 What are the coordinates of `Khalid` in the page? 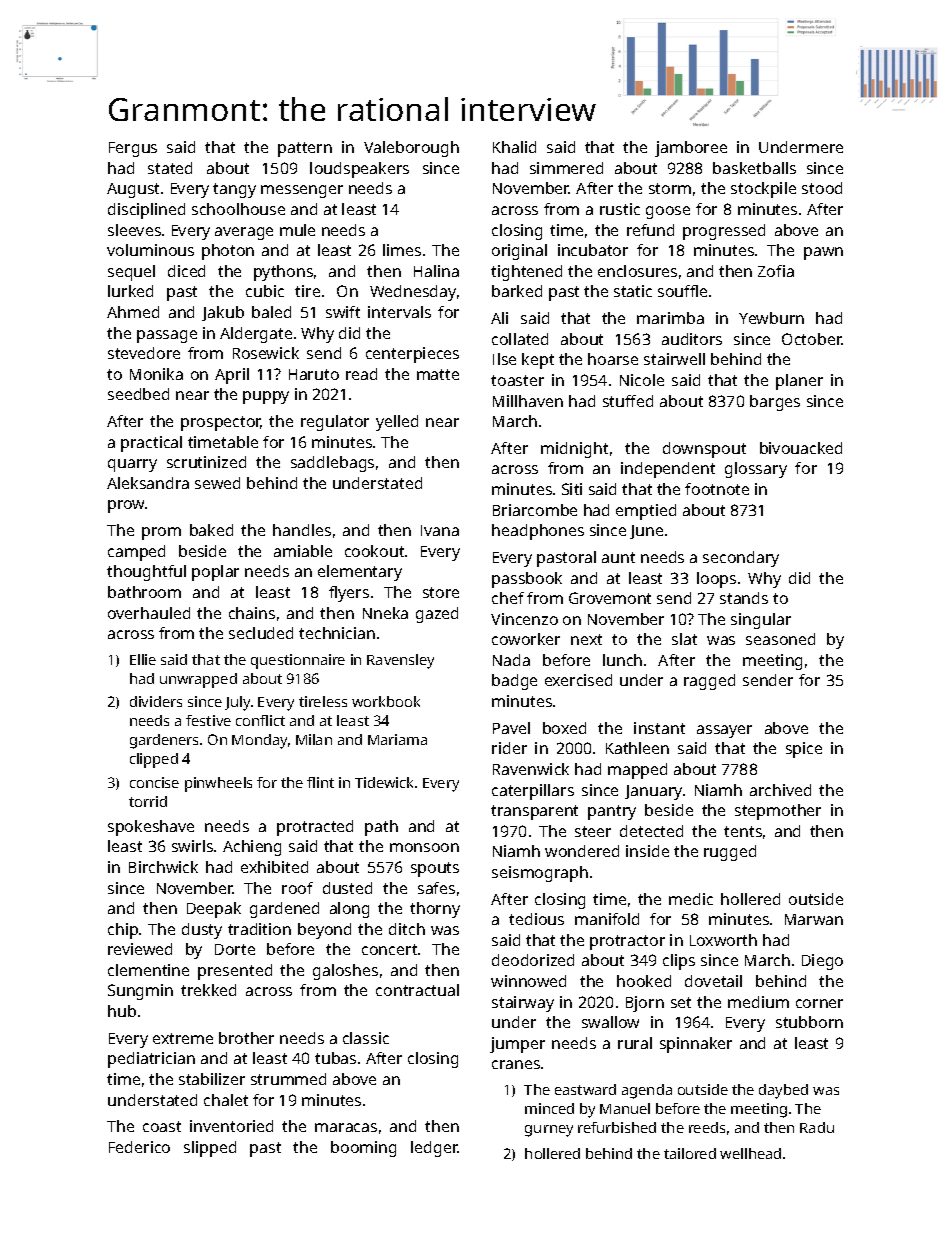 It's located at (514, 147).
